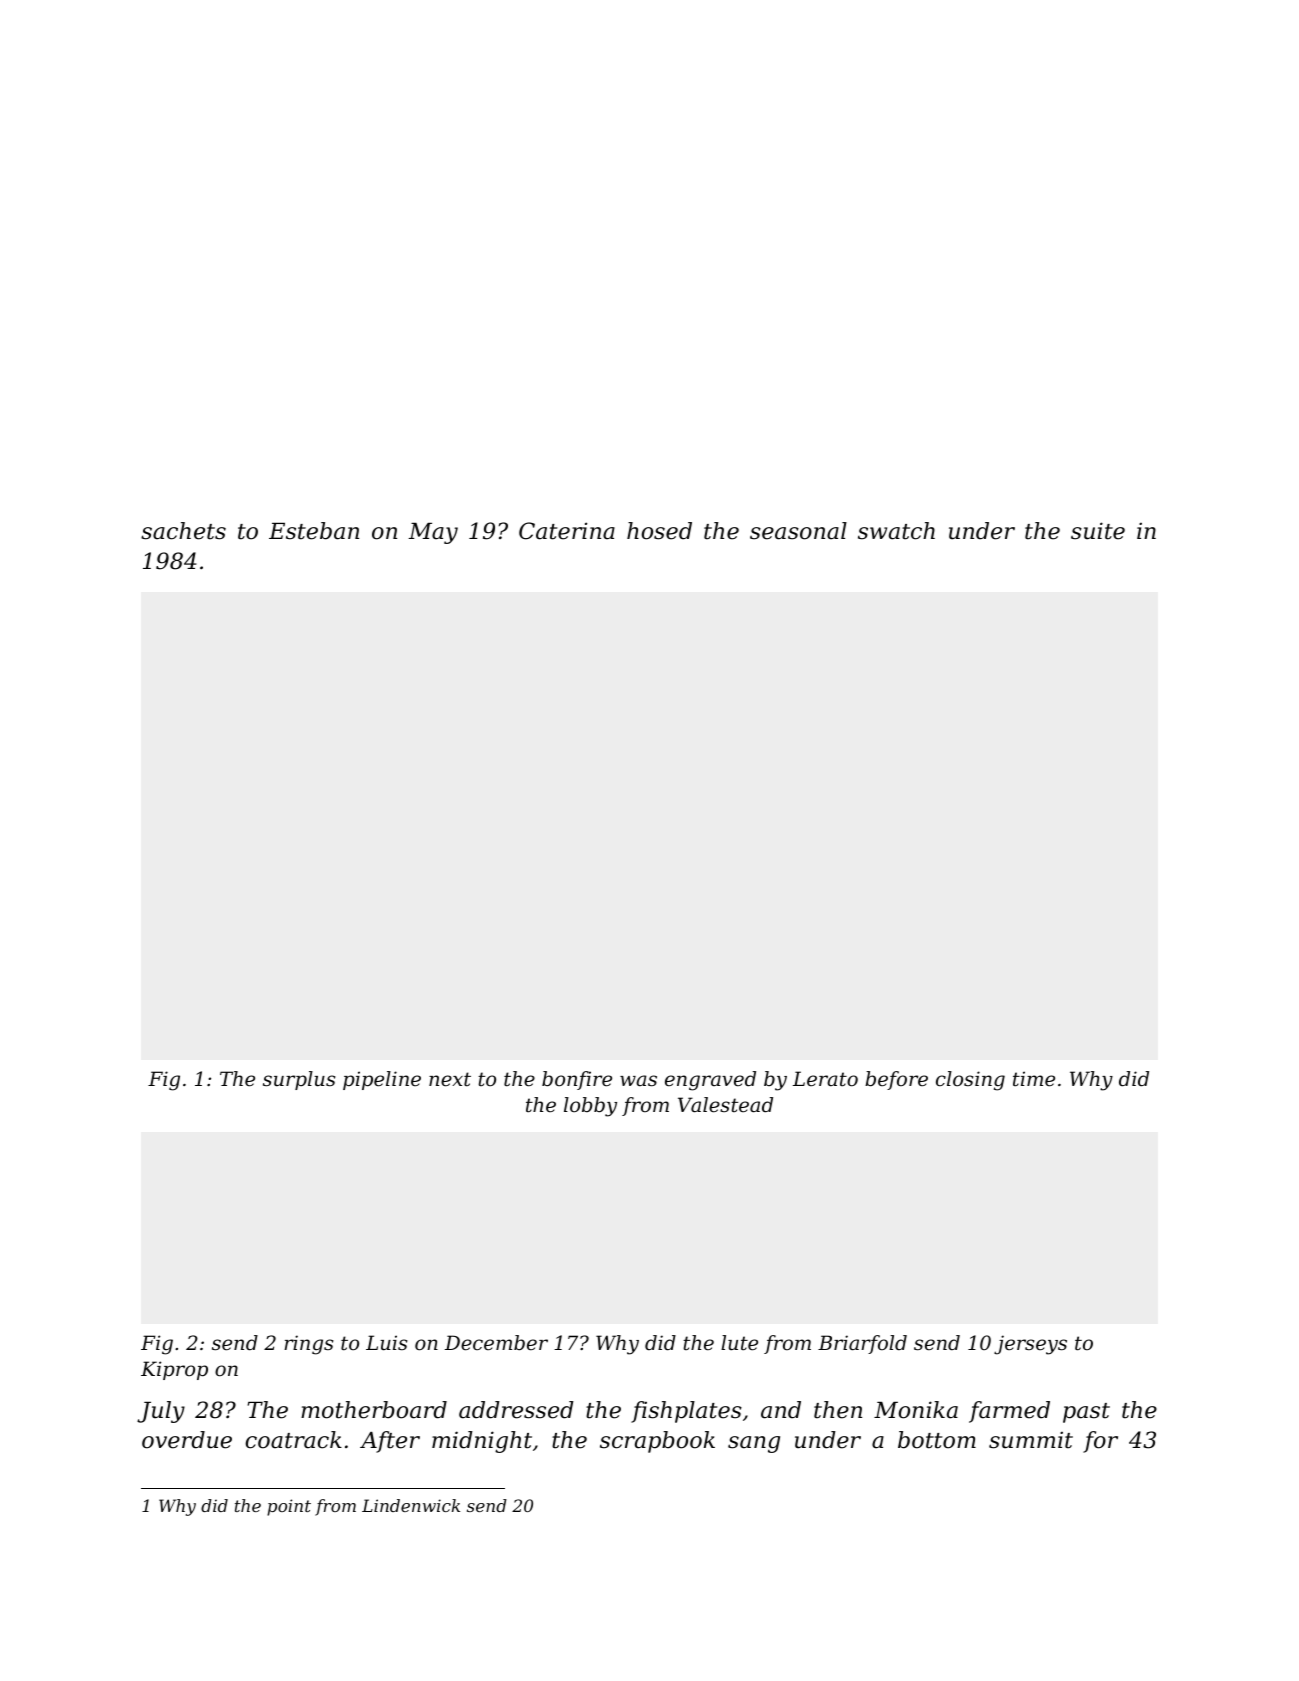 The height and width of the document is (1681, 1299). I want to click on surplus, so click(299, 1080).
